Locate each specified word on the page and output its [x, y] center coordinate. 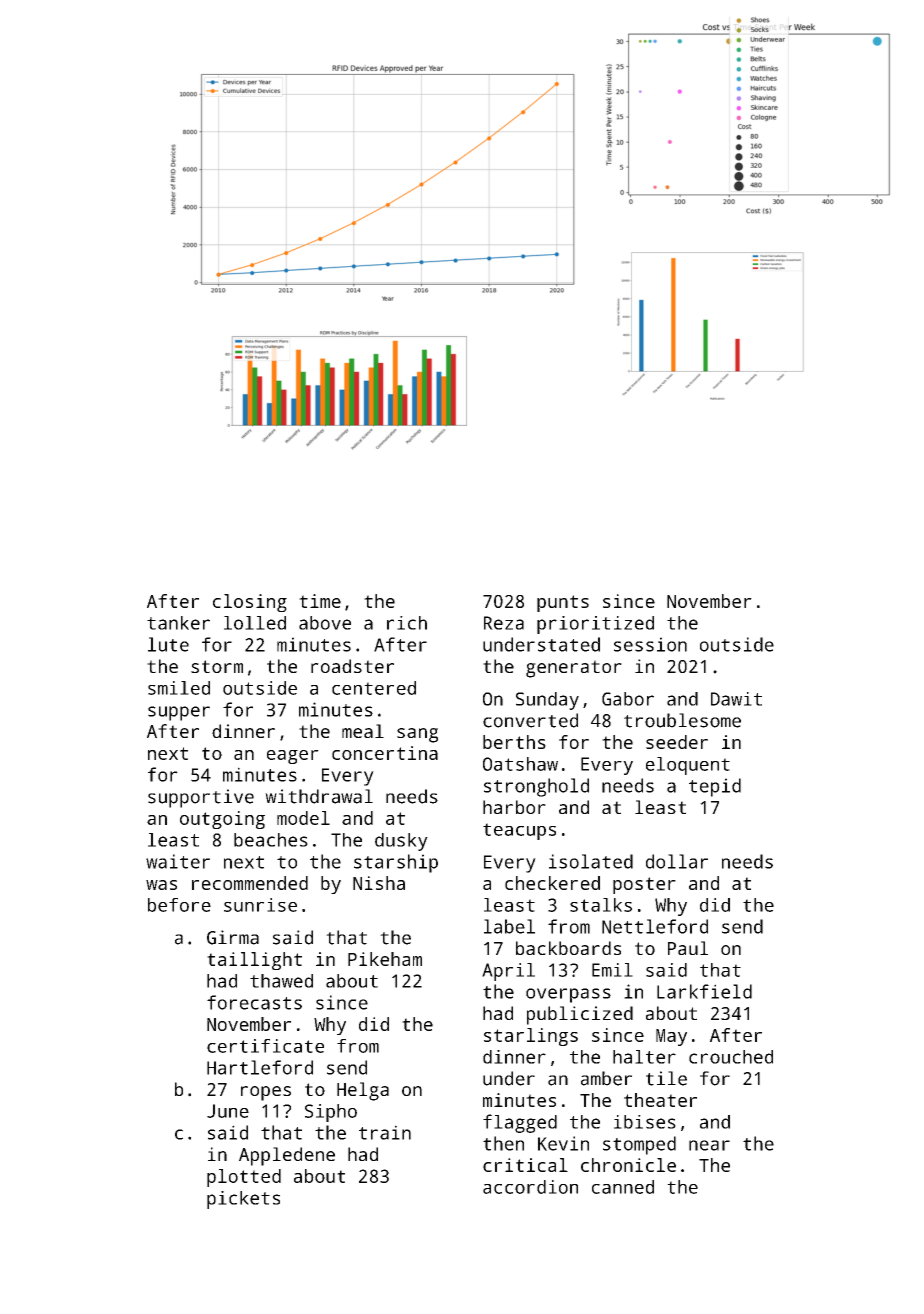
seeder [677, 742]
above [325, 623]
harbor [514, 807]
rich [407, 623]
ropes [266, 1093]
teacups [519, 831]
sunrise [260, 905]
